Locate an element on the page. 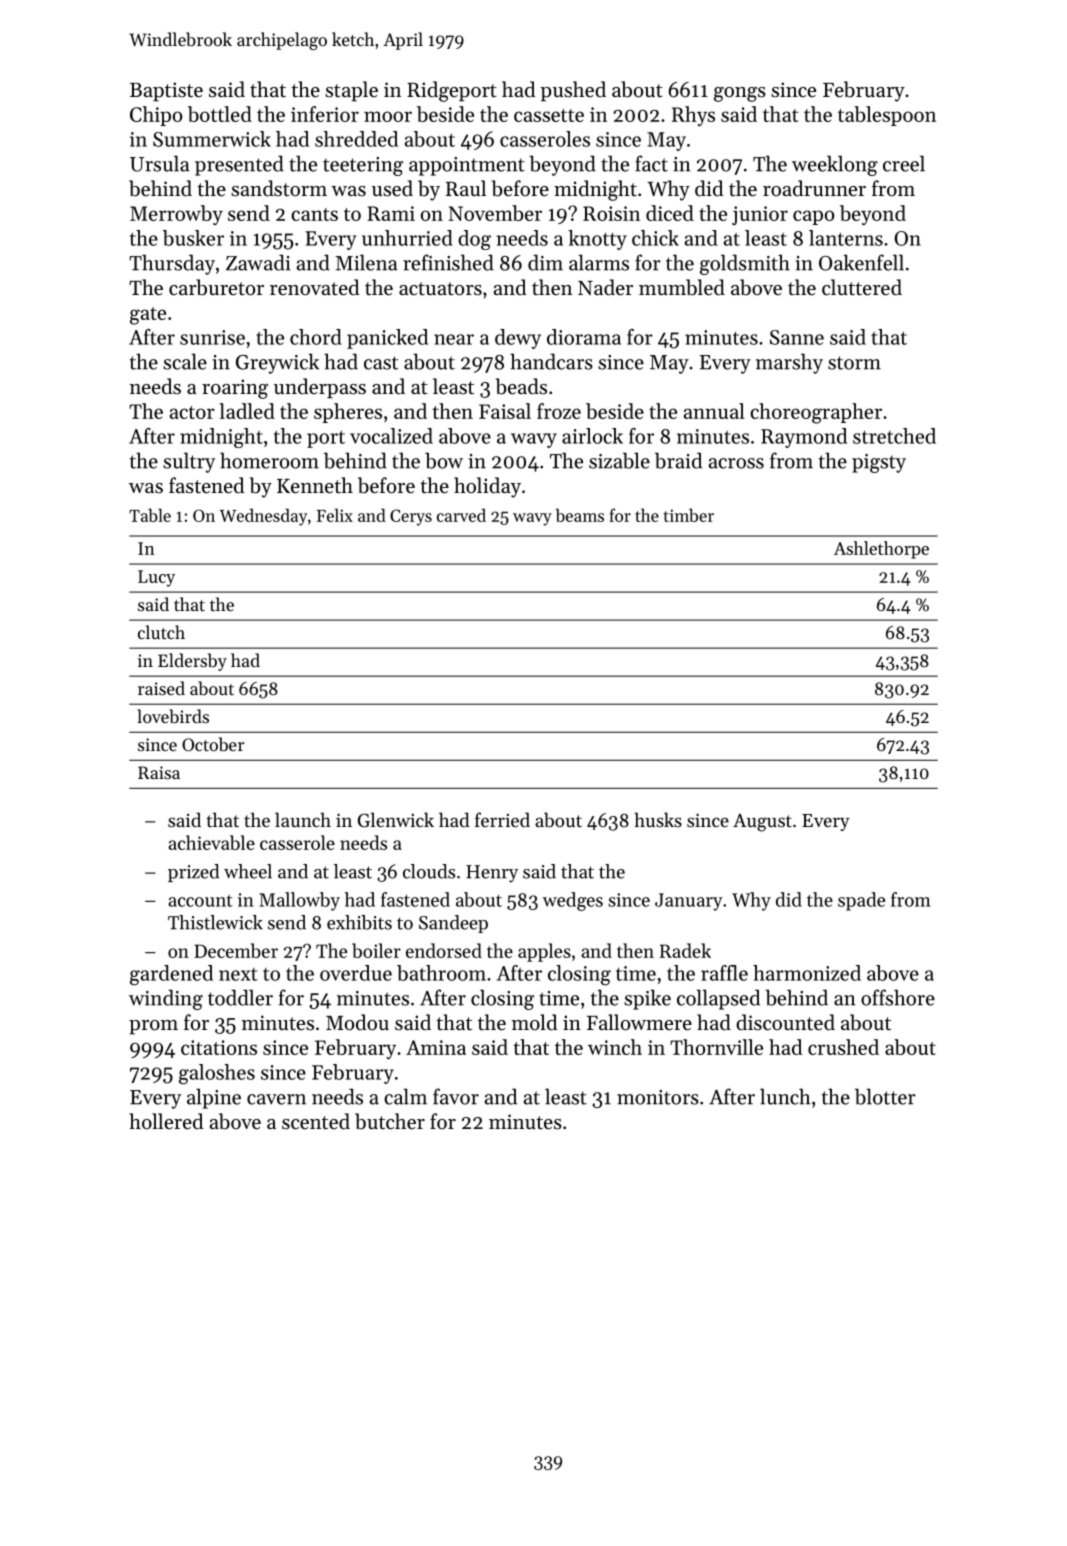 The height and width of the document is (1546, 1067). blotter is located at coordinates (885, 1096).
